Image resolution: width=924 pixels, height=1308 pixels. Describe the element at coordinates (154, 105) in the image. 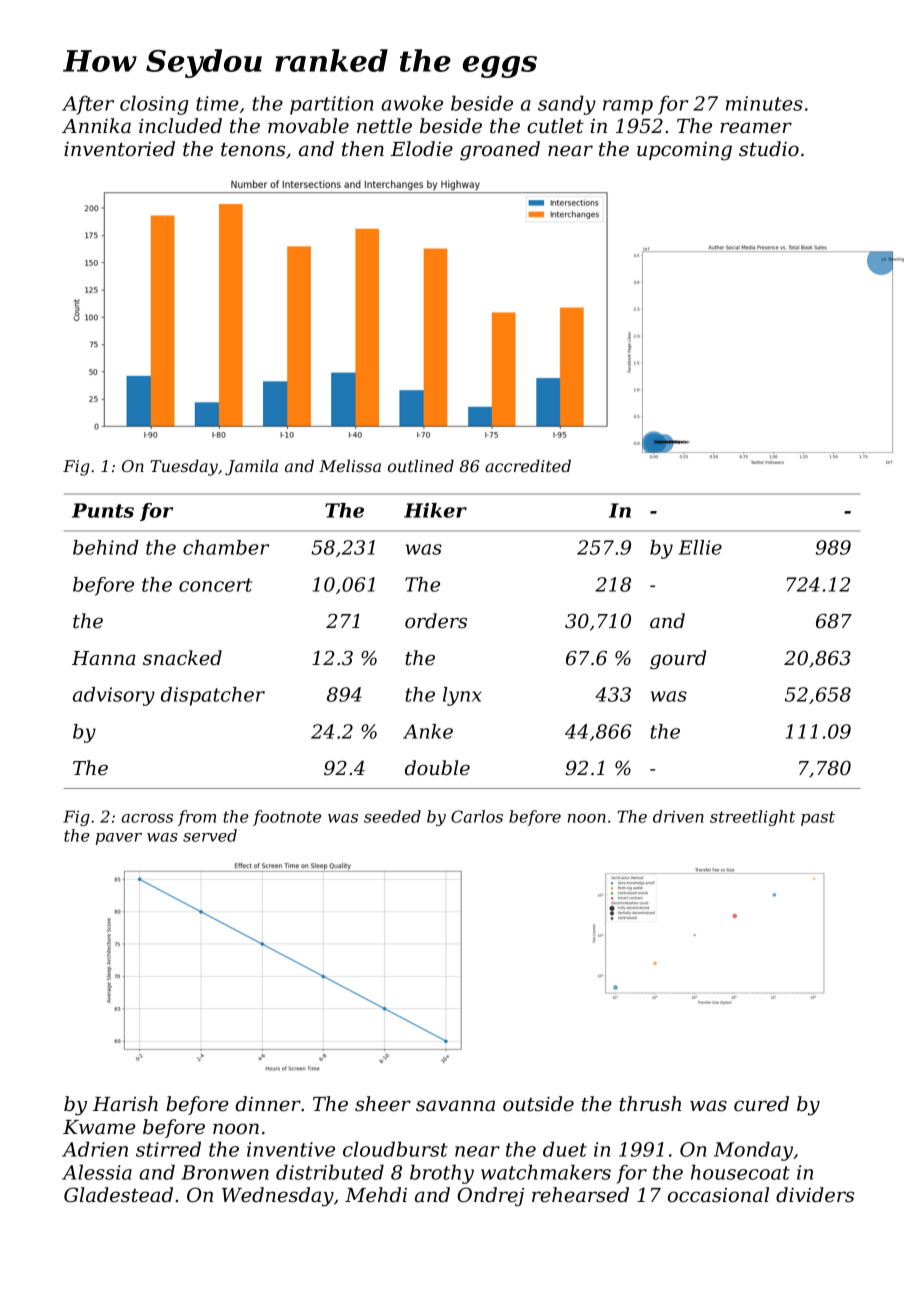

I see `closing` at that location.
